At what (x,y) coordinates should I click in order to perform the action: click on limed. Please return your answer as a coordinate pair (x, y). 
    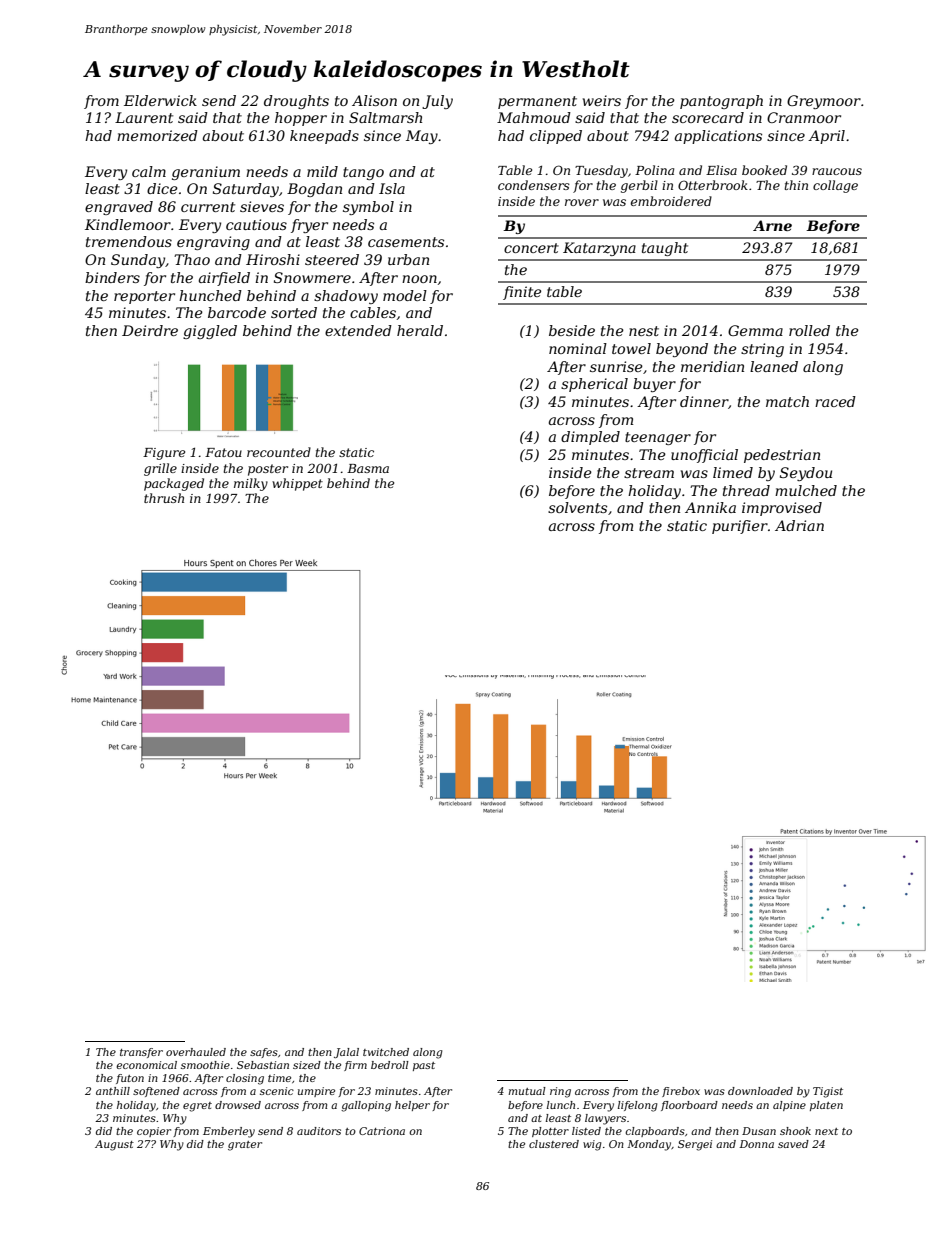
    Looking at the image, I should click on (733, 472).
